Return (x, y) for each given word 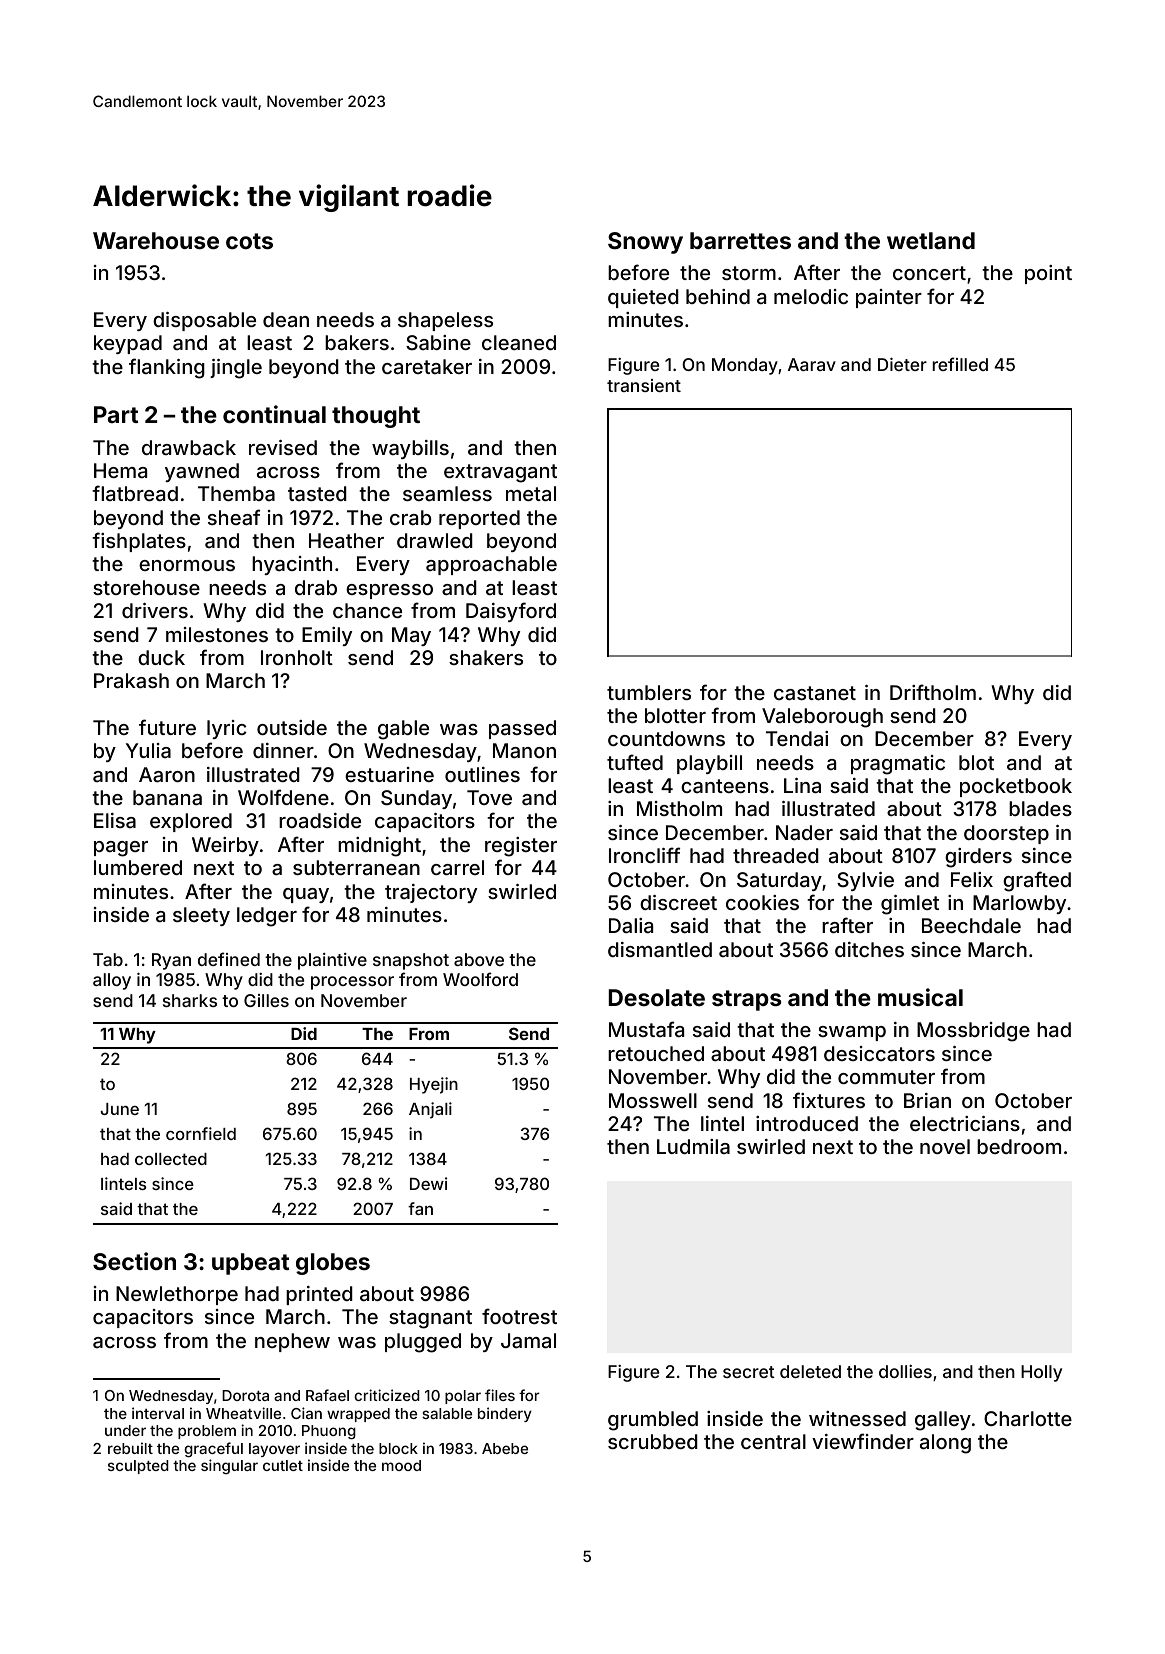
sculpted (138, 1467)
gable (403, 730)
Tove (489, 797)
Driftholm (933, 692)
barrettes (740, 240)
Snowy (645, 243)
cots (249, 241)
